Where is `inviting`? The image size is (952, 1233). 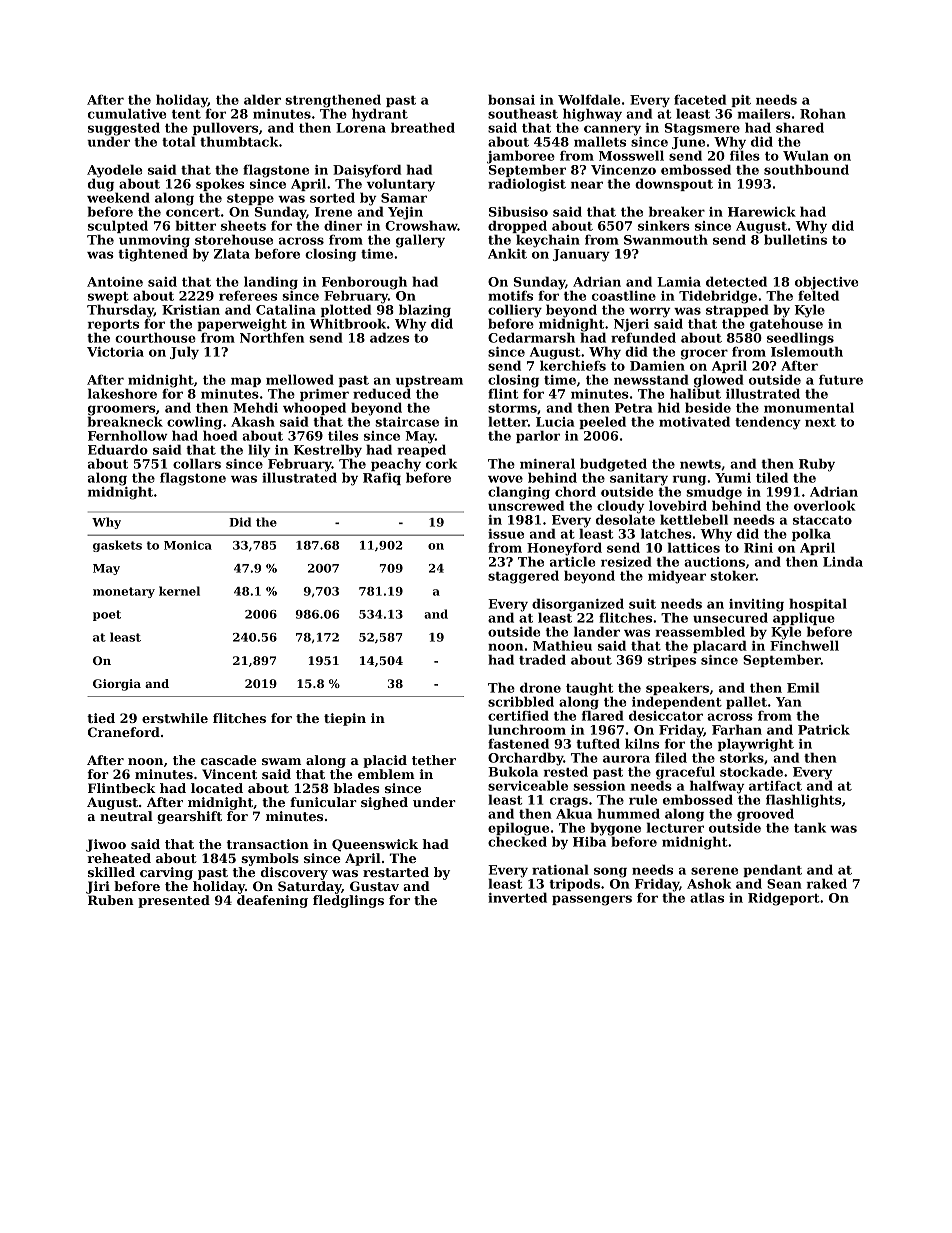
inviting is located at coordinates (756, 605).
